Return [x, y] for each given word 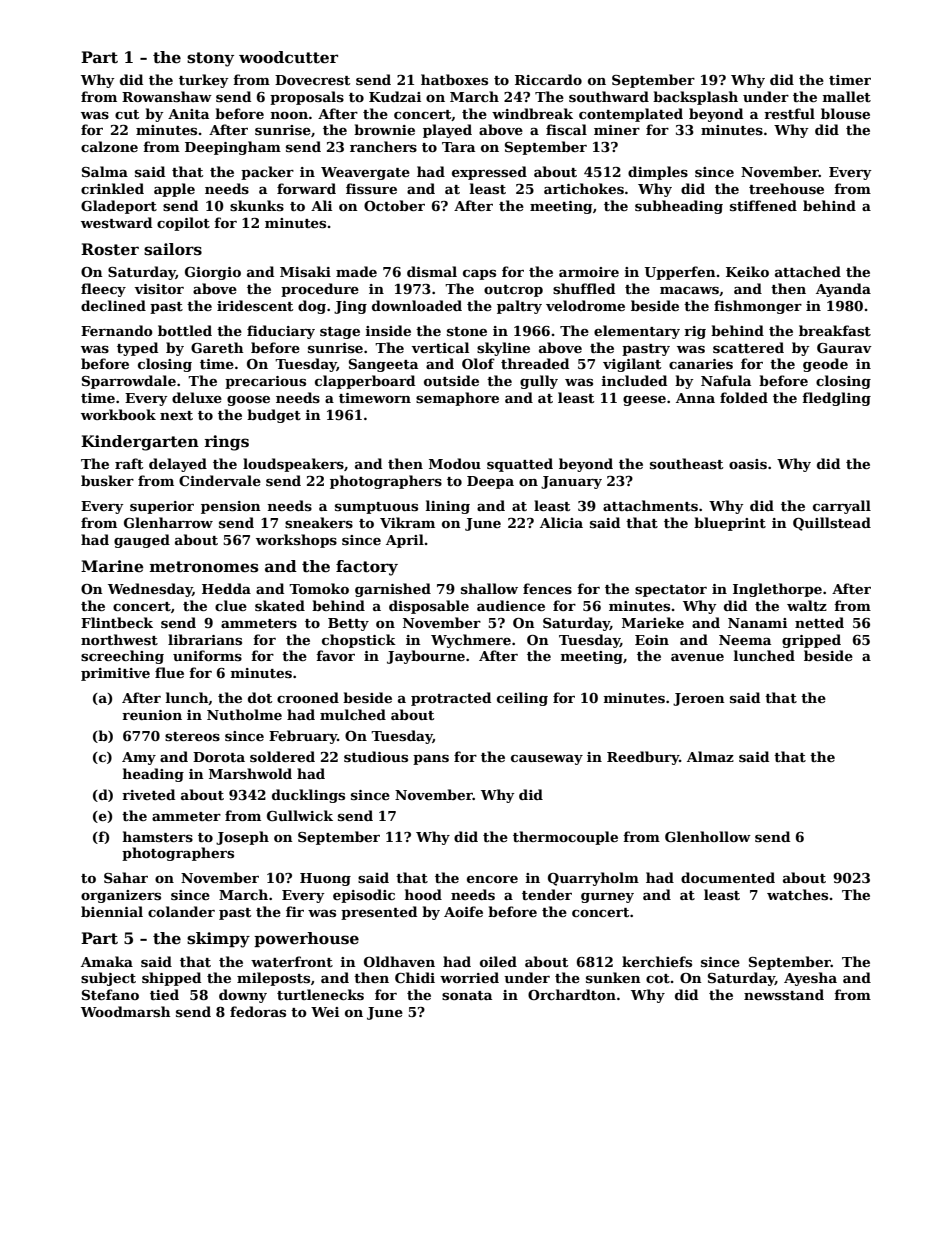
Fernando [117, 330]
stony [210, 59]
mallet [847, 96]
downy [243, 996]
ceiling [522, 699]
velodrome [585, 305]
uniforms [207, 655]
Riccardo [548, 79]
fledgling [836, 399]
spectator [671, 591]
